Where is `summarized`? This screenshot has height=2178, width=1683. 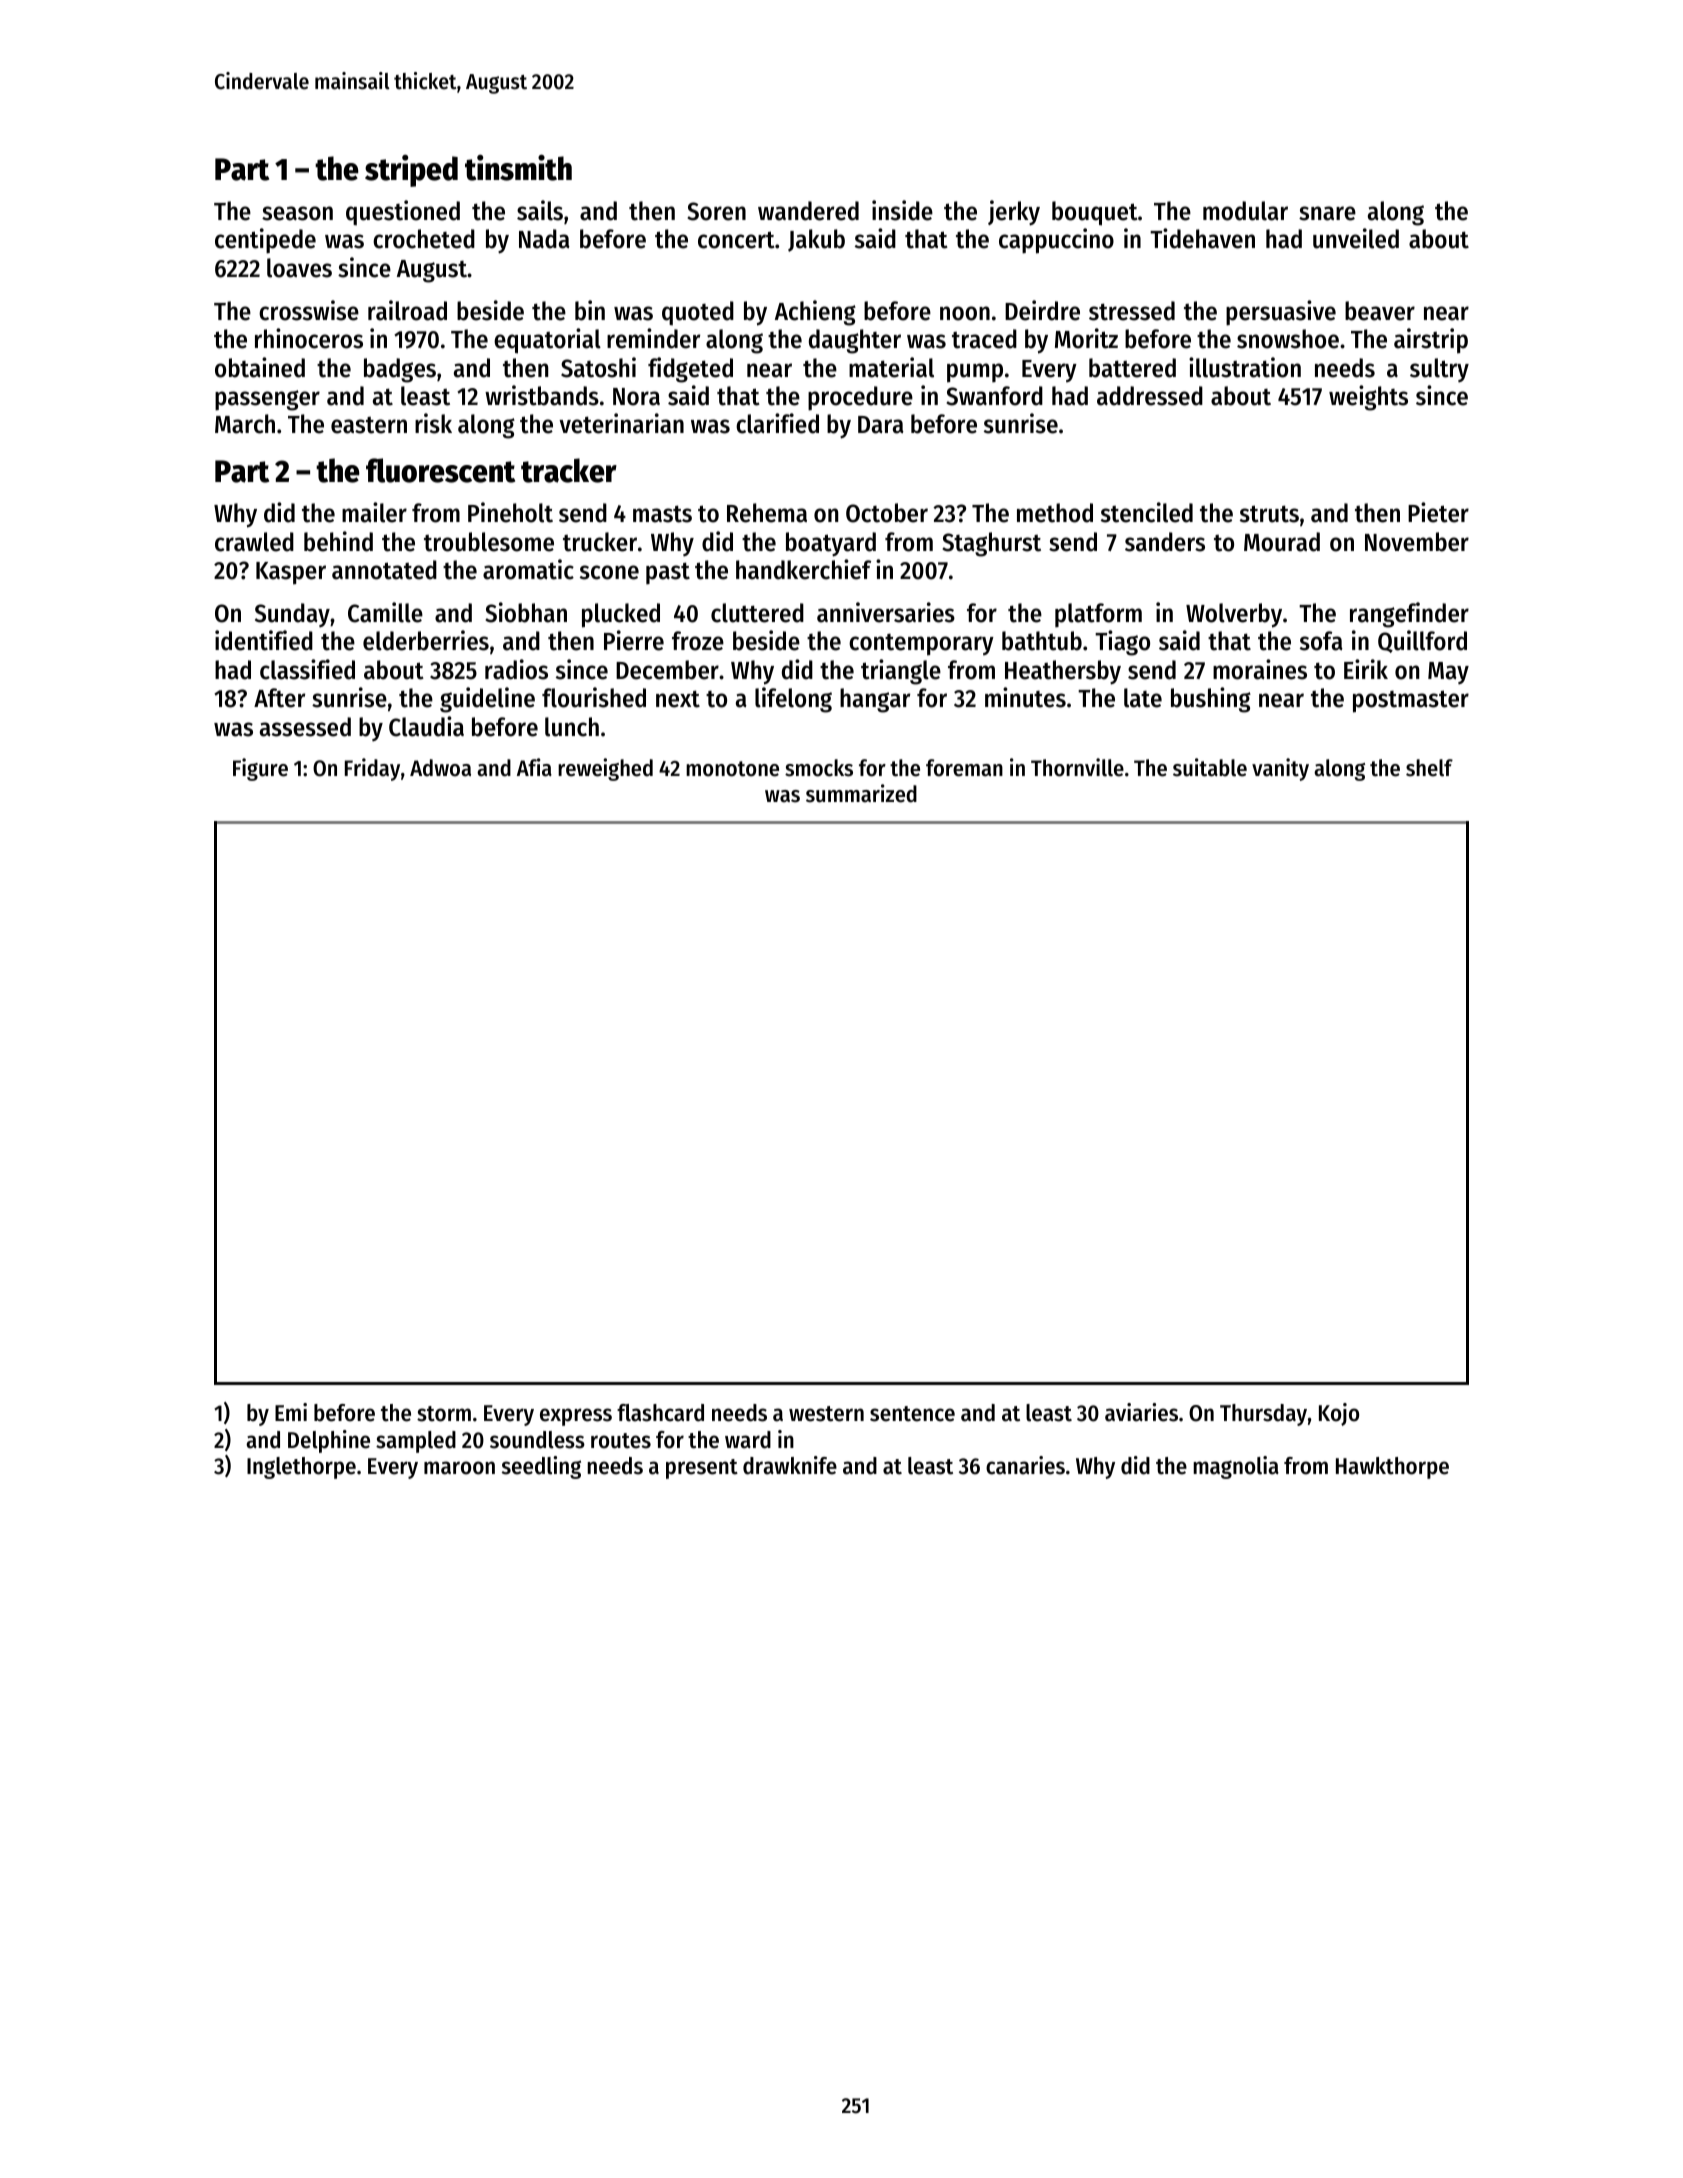 summarized is located at coordinates (861, 793).
